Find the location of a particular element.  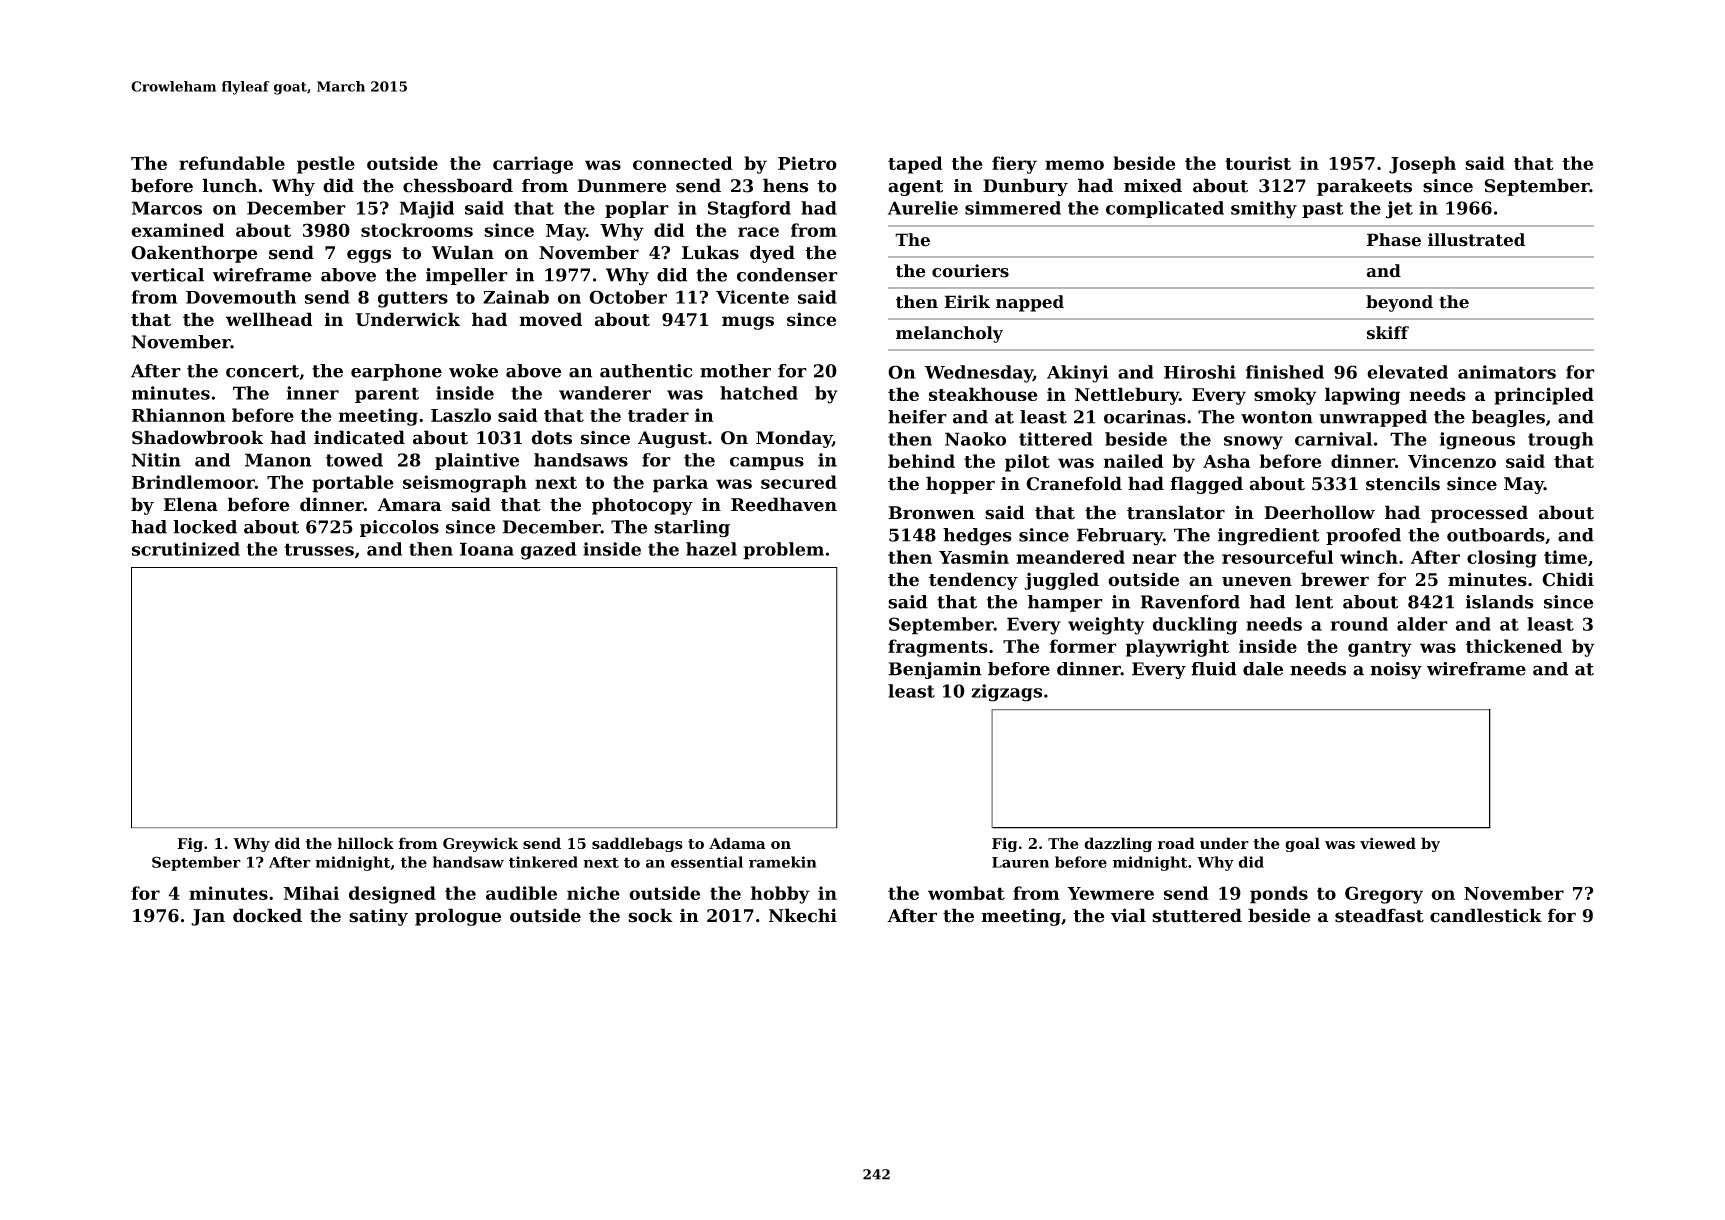

Jan is located at coordinates (208, 917).
